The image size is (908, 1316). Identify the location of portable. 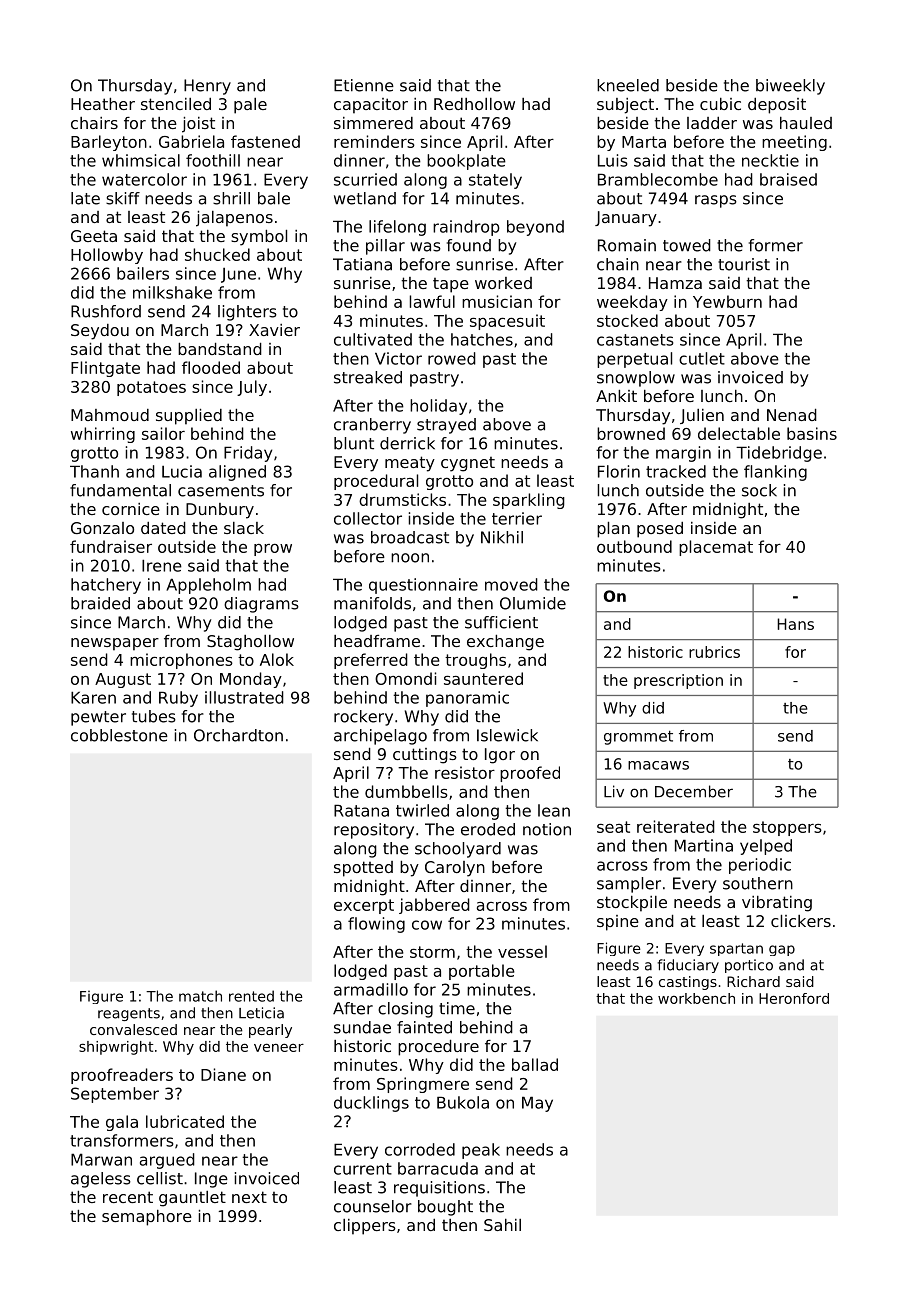
(482, 972).
